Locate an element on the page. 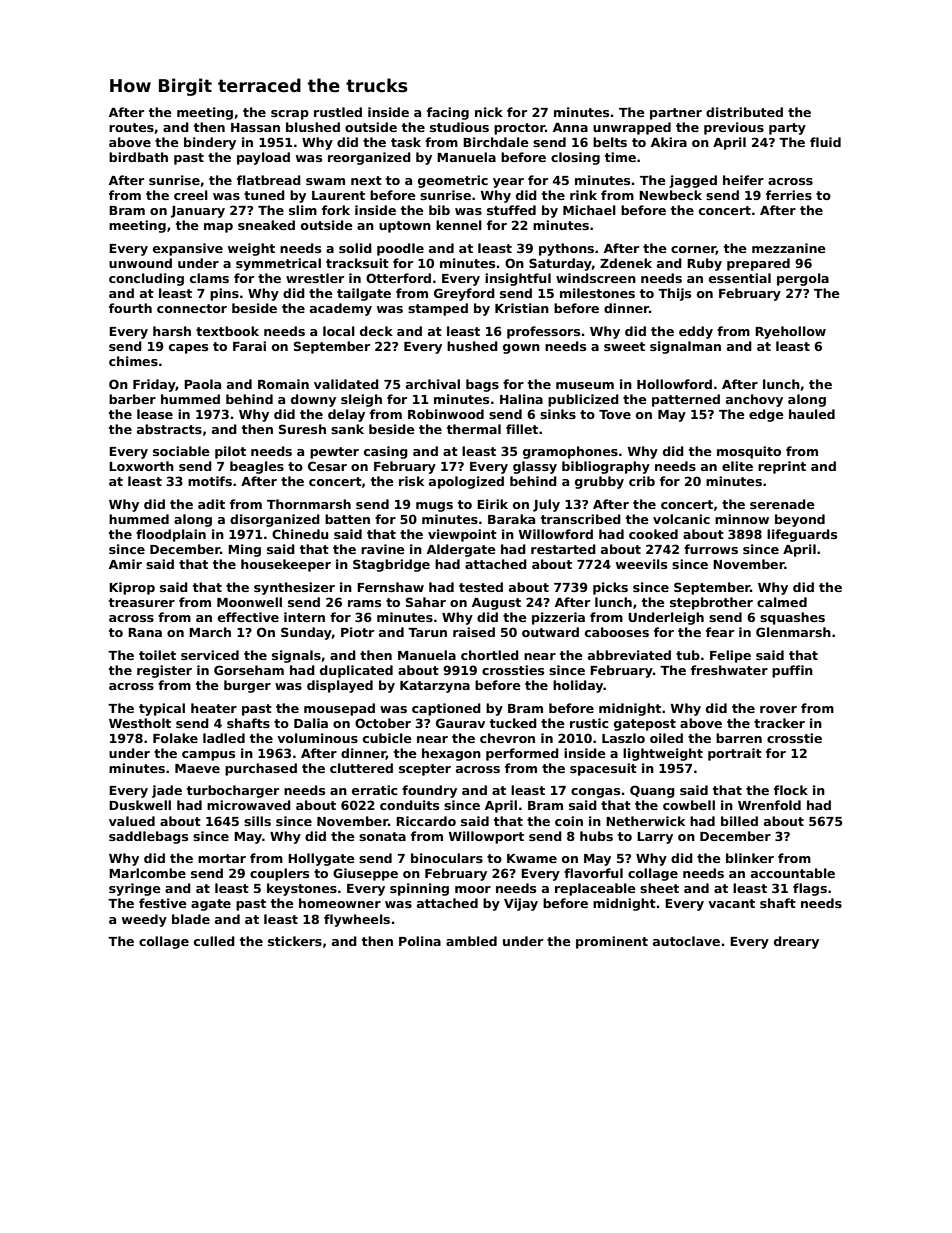  insightful is located at coordinates (518, 279).
